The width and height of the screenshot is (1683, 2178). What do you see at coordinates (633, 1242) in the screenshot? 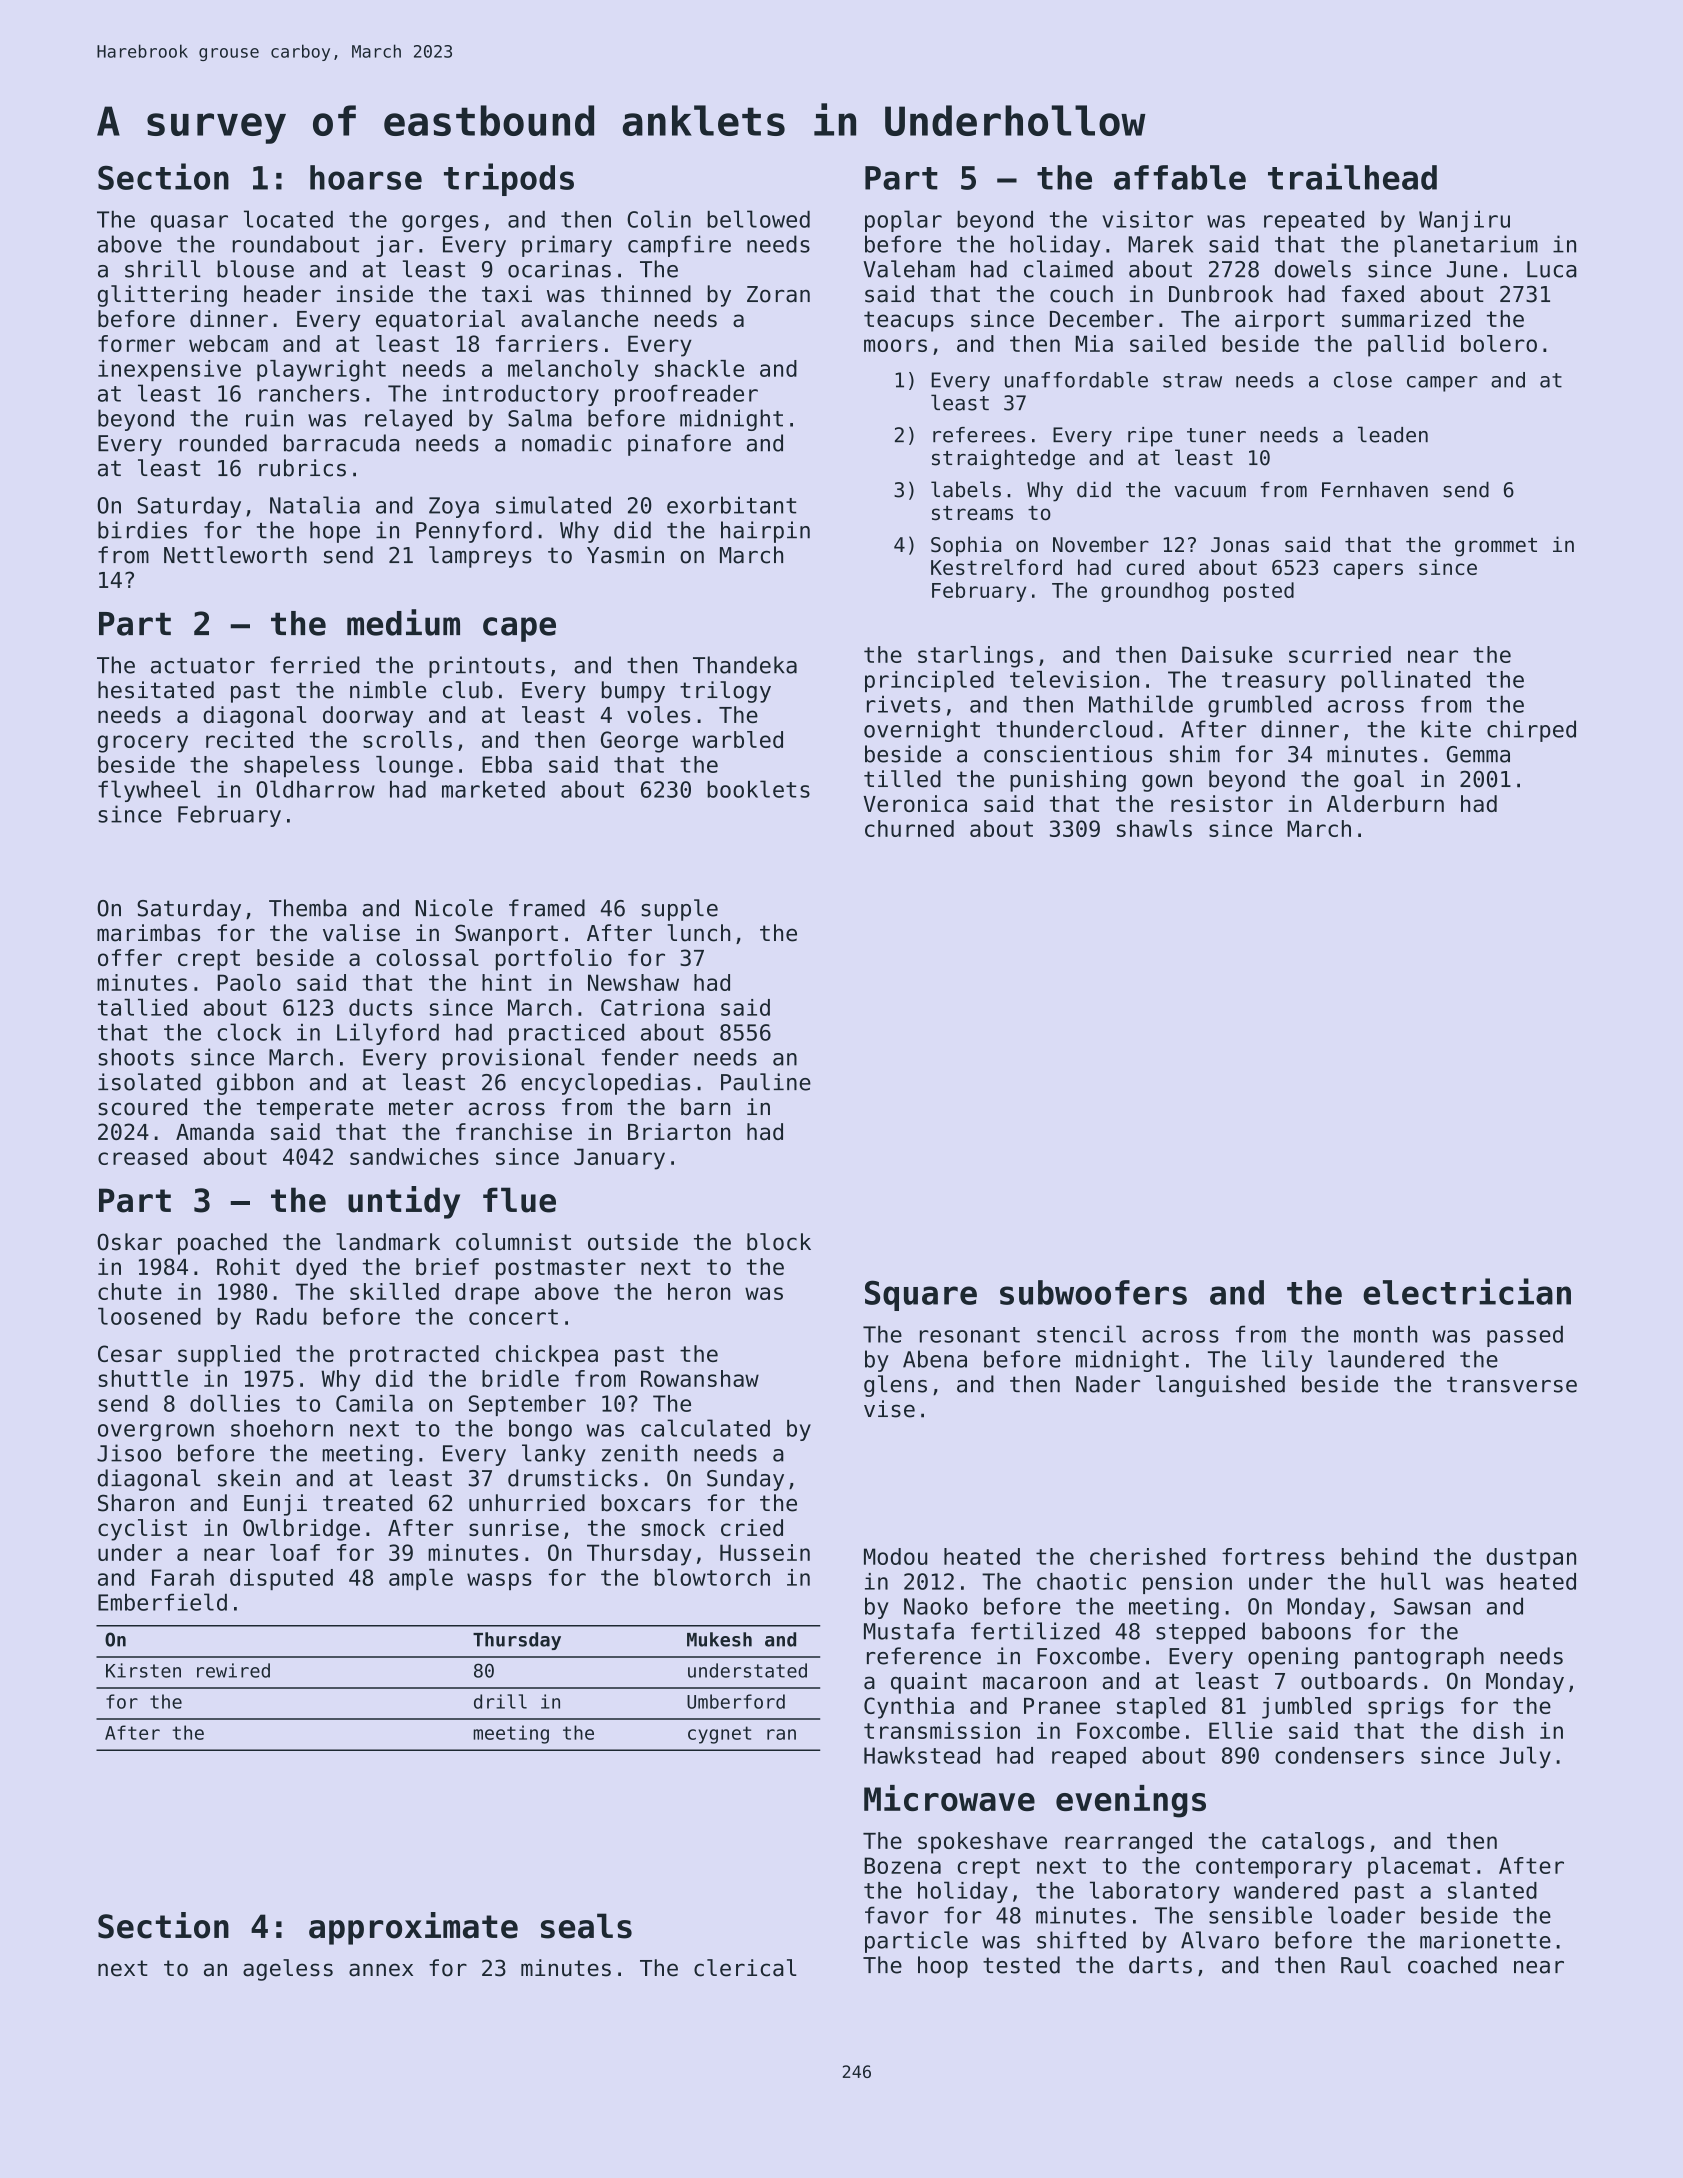
I see `outside` at bounding box center [633, 1242].
